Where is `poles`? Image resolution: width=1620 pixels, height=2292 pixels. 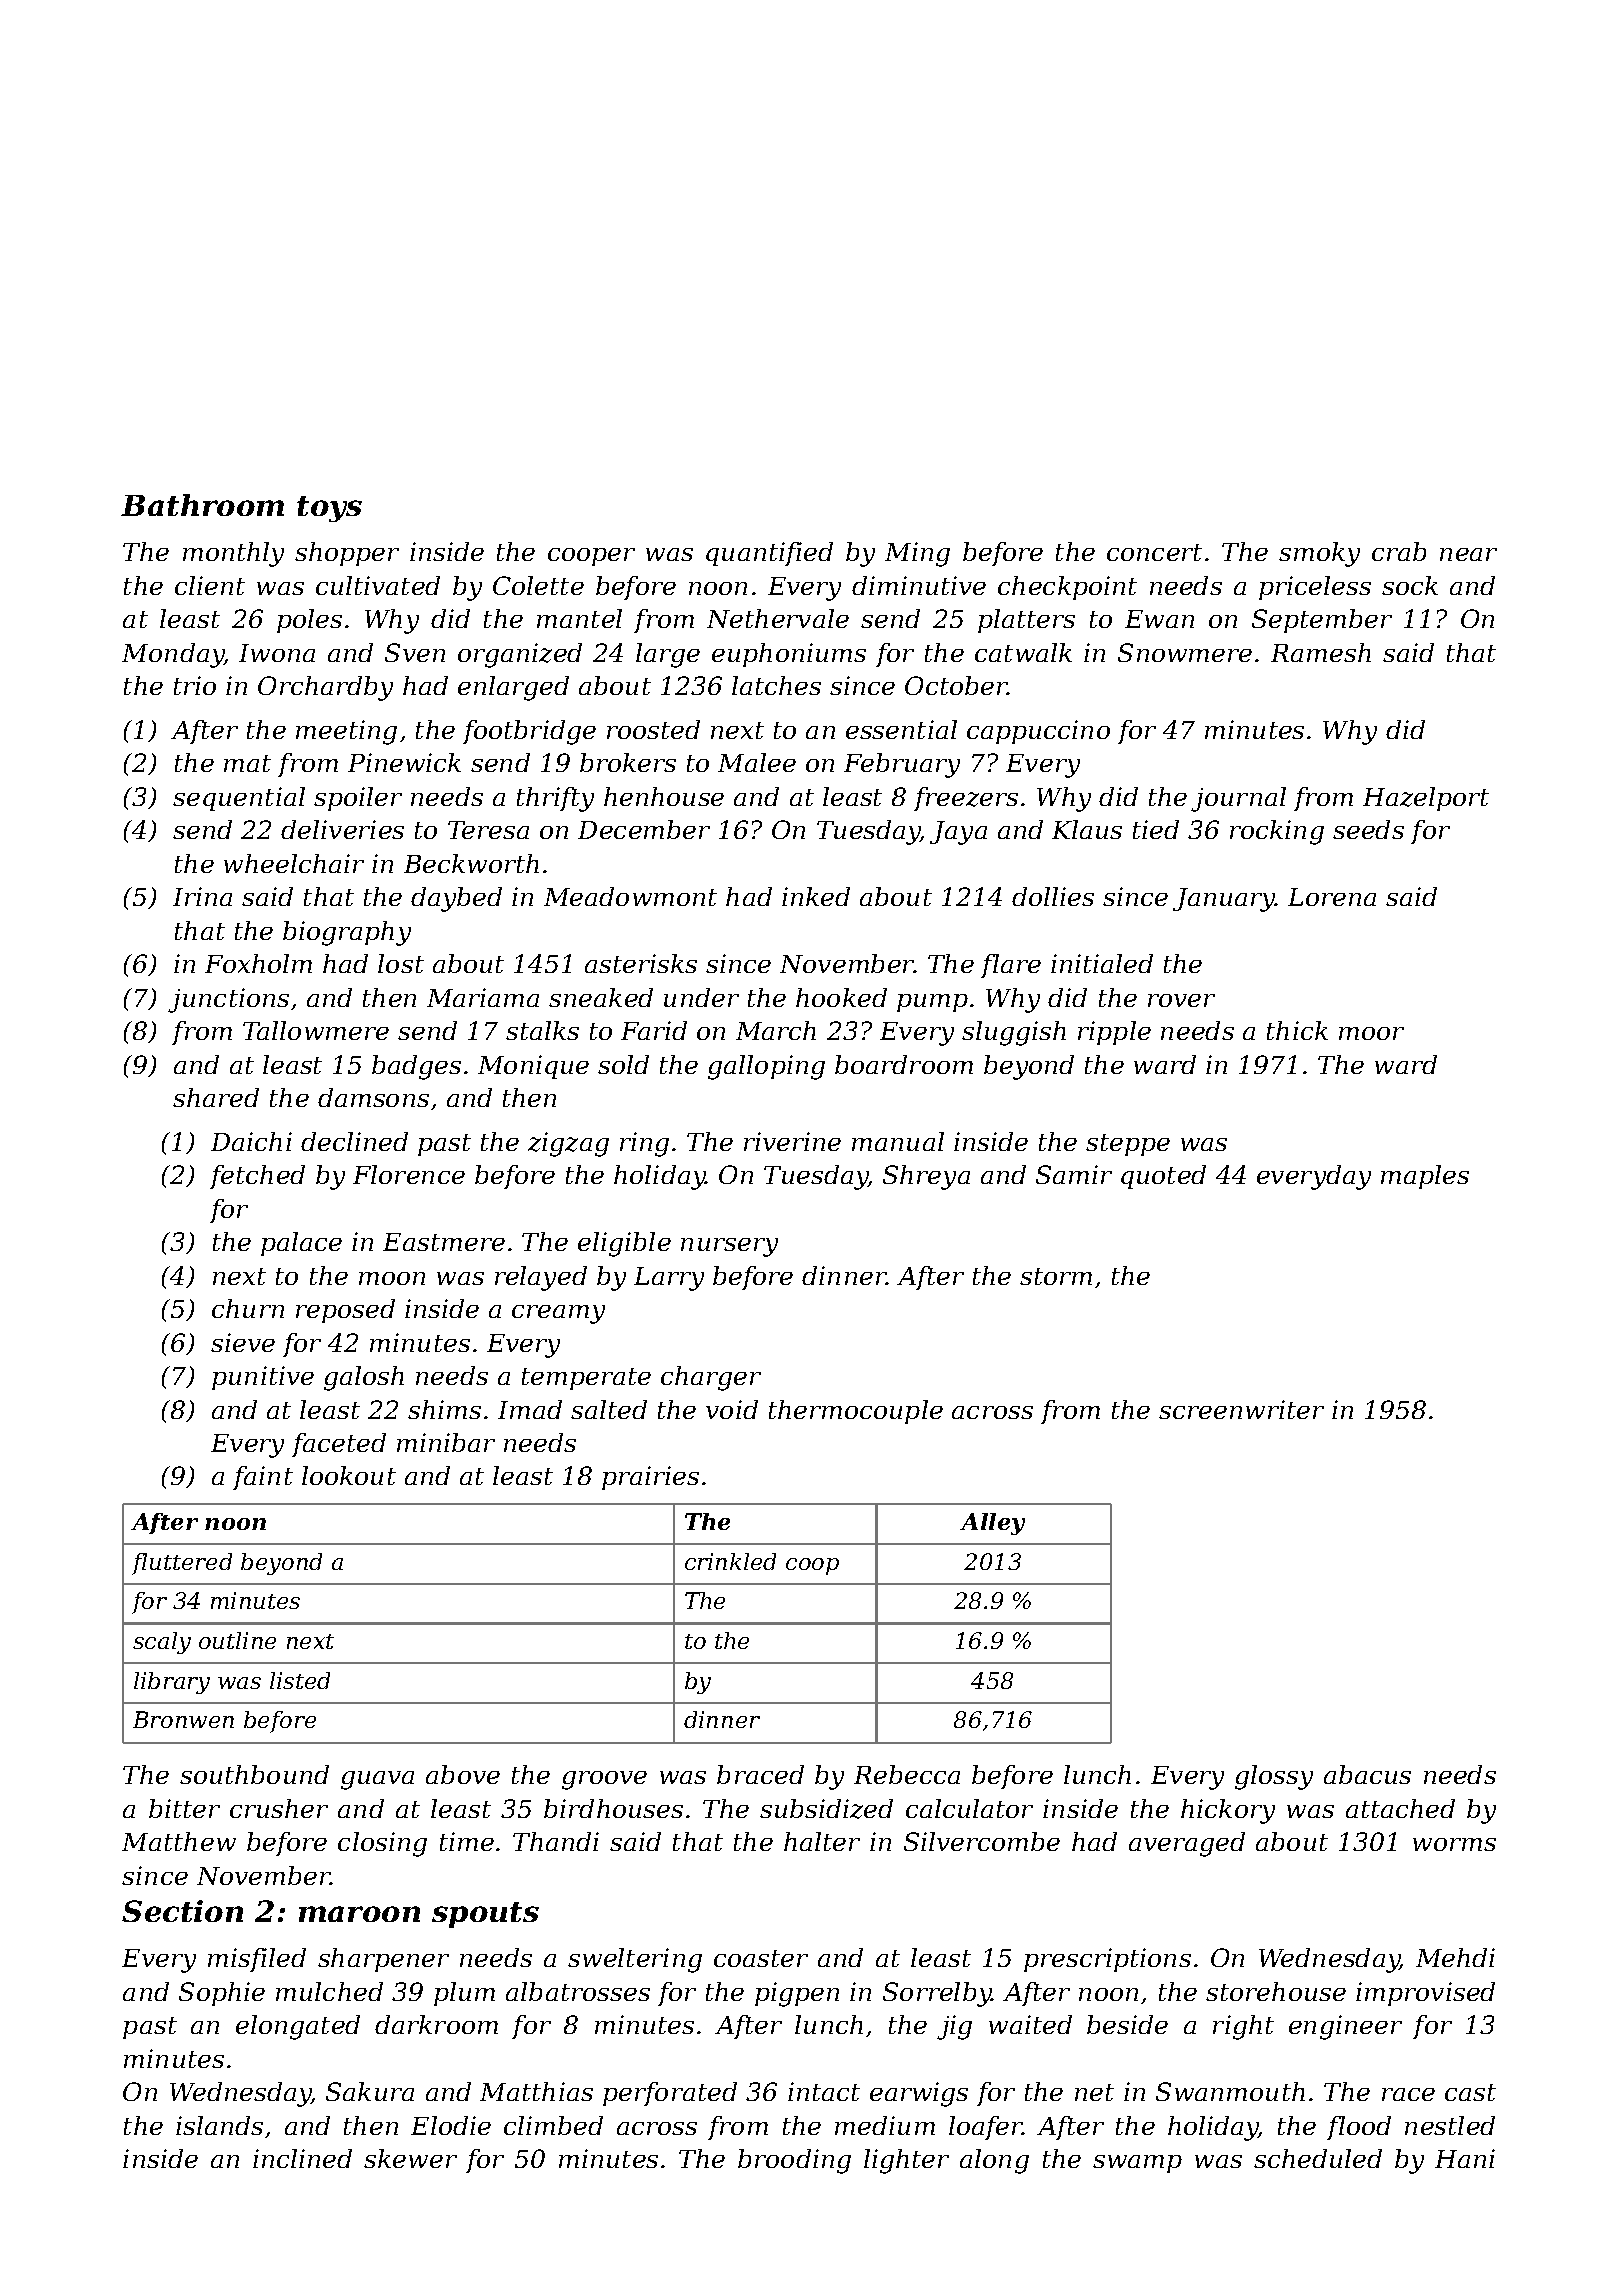 poles is located at coordinates (309, 621).
